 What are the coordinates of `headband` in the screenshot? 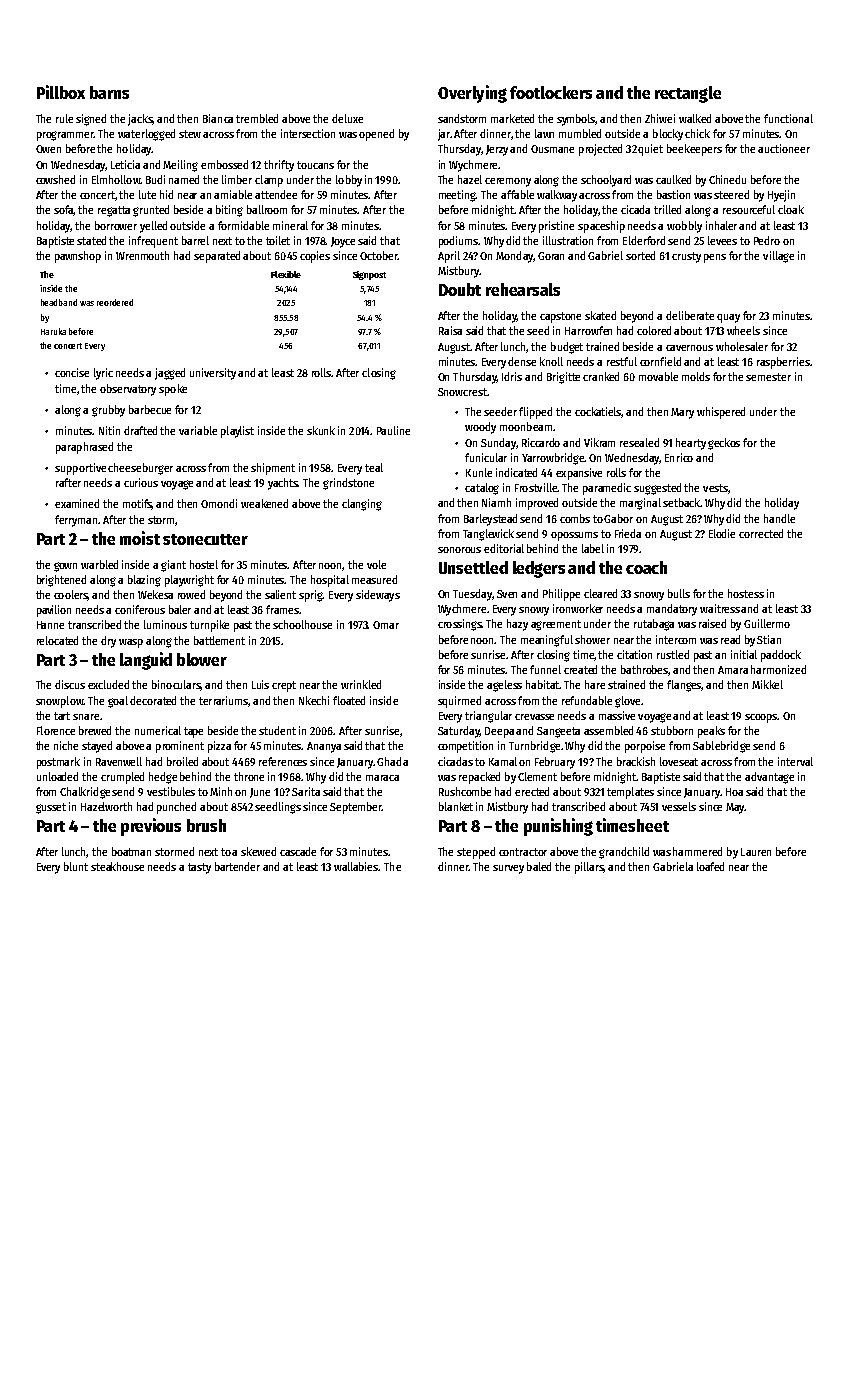 It's located at (59, 302).
